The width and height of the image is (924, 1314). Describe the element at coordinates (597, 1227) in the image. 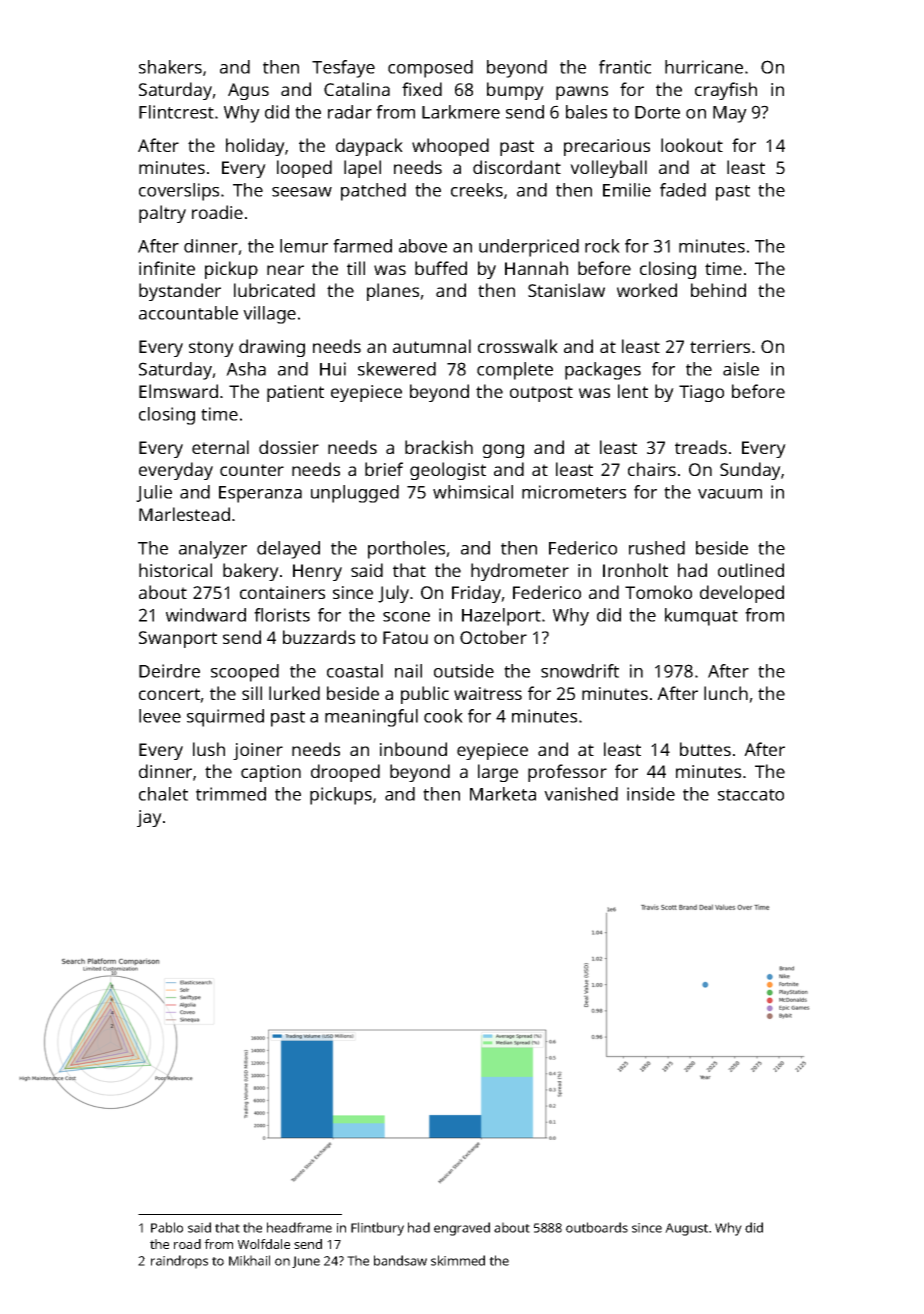

I see `outboards` at that location.
